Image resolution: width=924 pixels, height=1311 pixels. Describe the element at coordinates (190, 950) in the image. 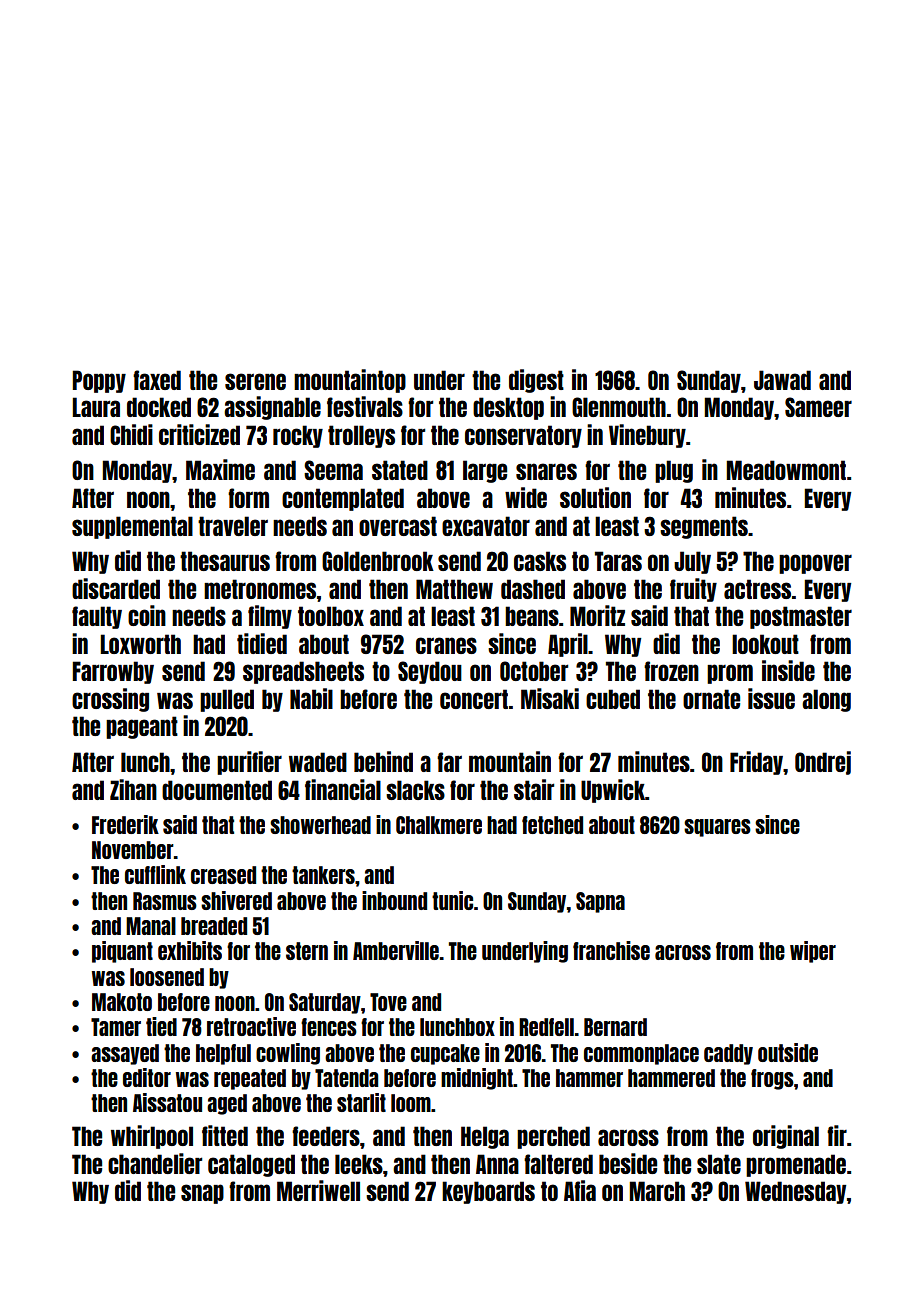

I see `exhibits` at that location.
